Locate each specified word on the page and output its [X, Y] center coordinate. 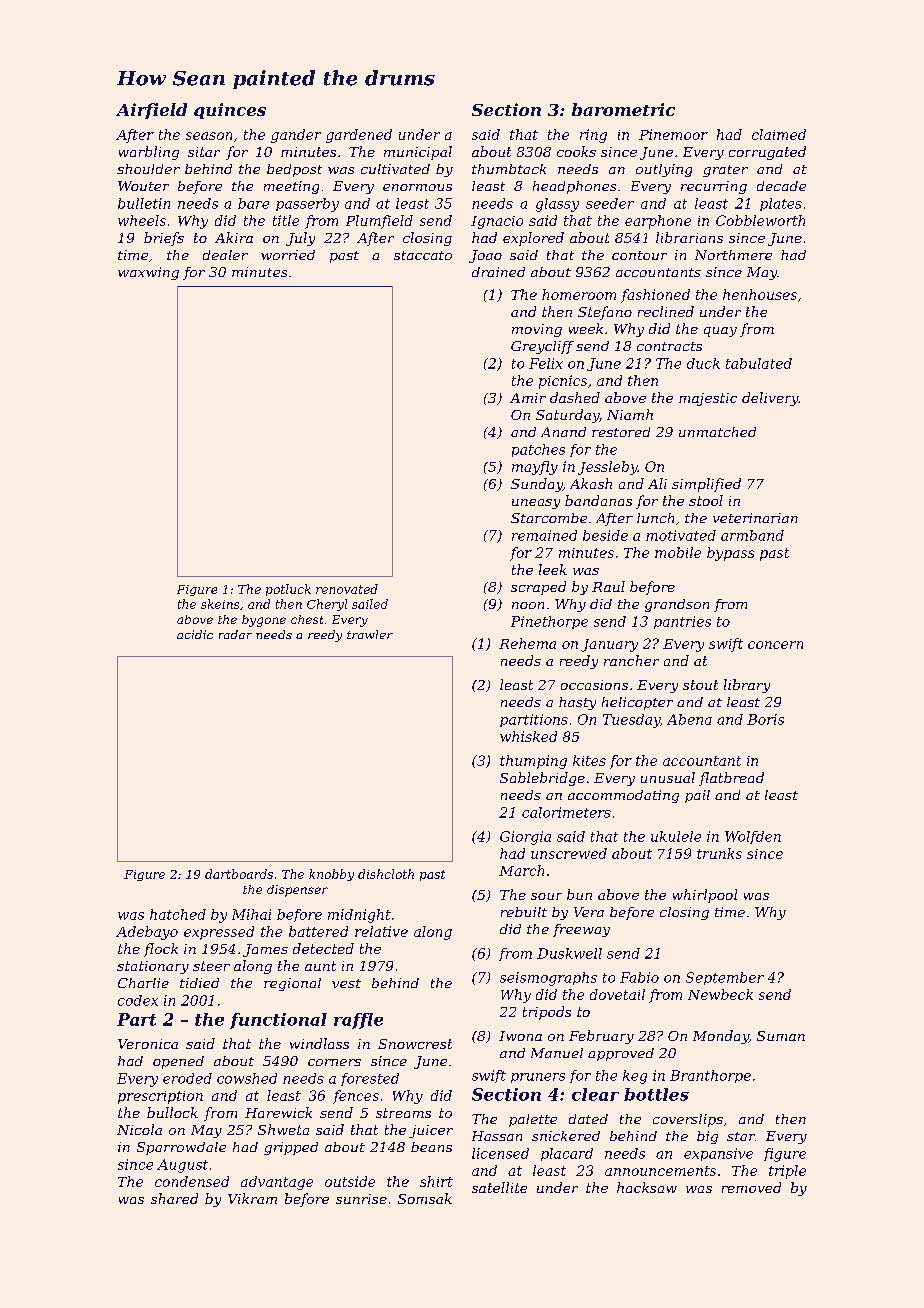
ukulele [676, 836]
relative [381, 931]
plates [781, 204]
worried [288, 255]
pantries [682, 622]
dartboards [239, 874]
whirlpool [705, 896]
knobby [331, 875]
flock [161, 950]
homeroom [579, 294]
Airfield [151, 111]
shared [174, 1198]
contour [639, 255]
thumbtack [509, 169]
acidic [195, 634]
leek [553, 569]
